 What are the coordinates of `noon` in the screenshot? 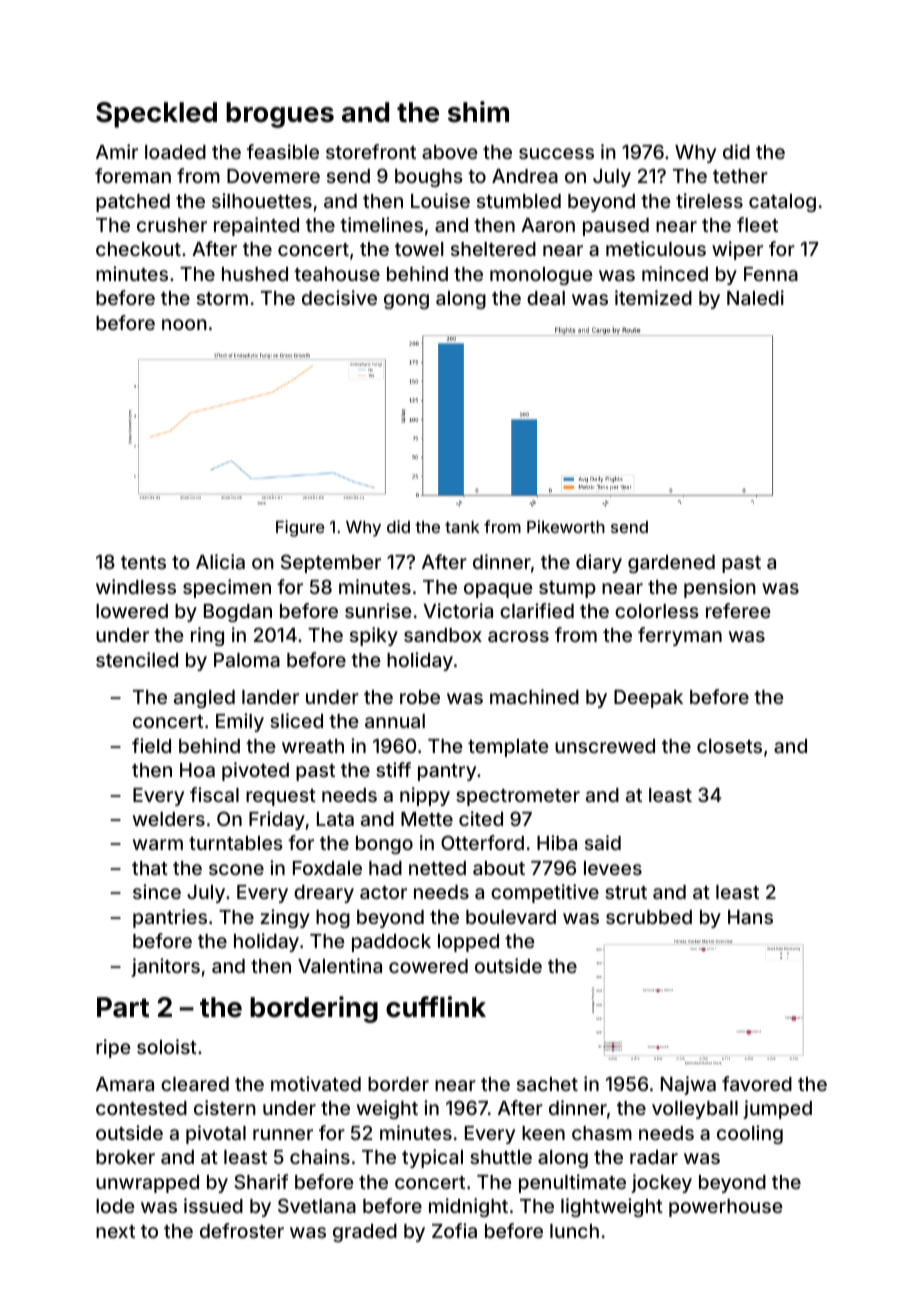 It's located at (184, 324).
